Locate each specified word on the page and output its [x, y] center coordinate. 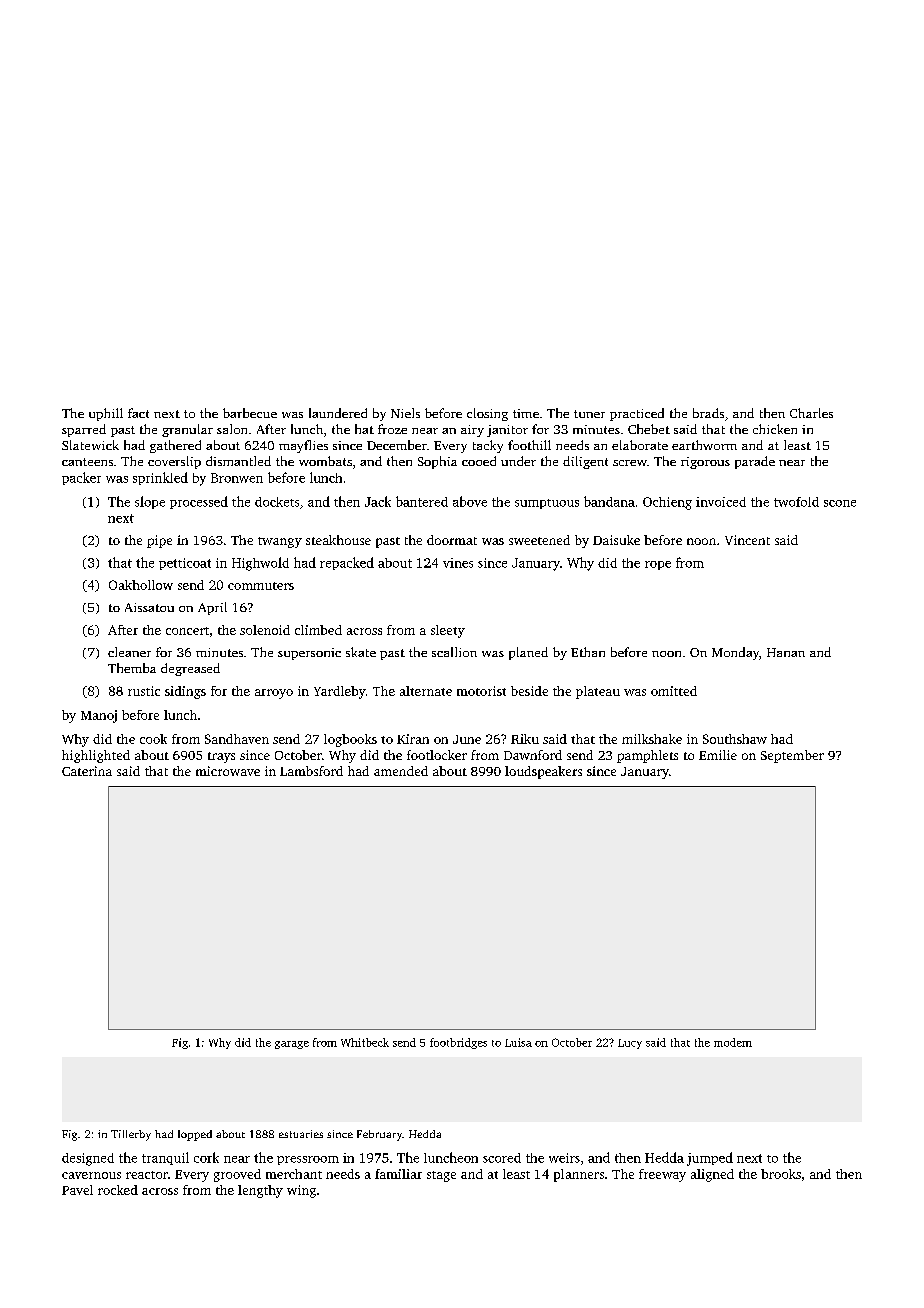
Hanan [786, 652]
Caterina [87, 771]
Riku [525, 739]
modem [733, 1042]
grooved [237, 1175]
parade [755, 462]
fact [138, 413]
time [526, 413]
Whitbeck [365, 1042]
